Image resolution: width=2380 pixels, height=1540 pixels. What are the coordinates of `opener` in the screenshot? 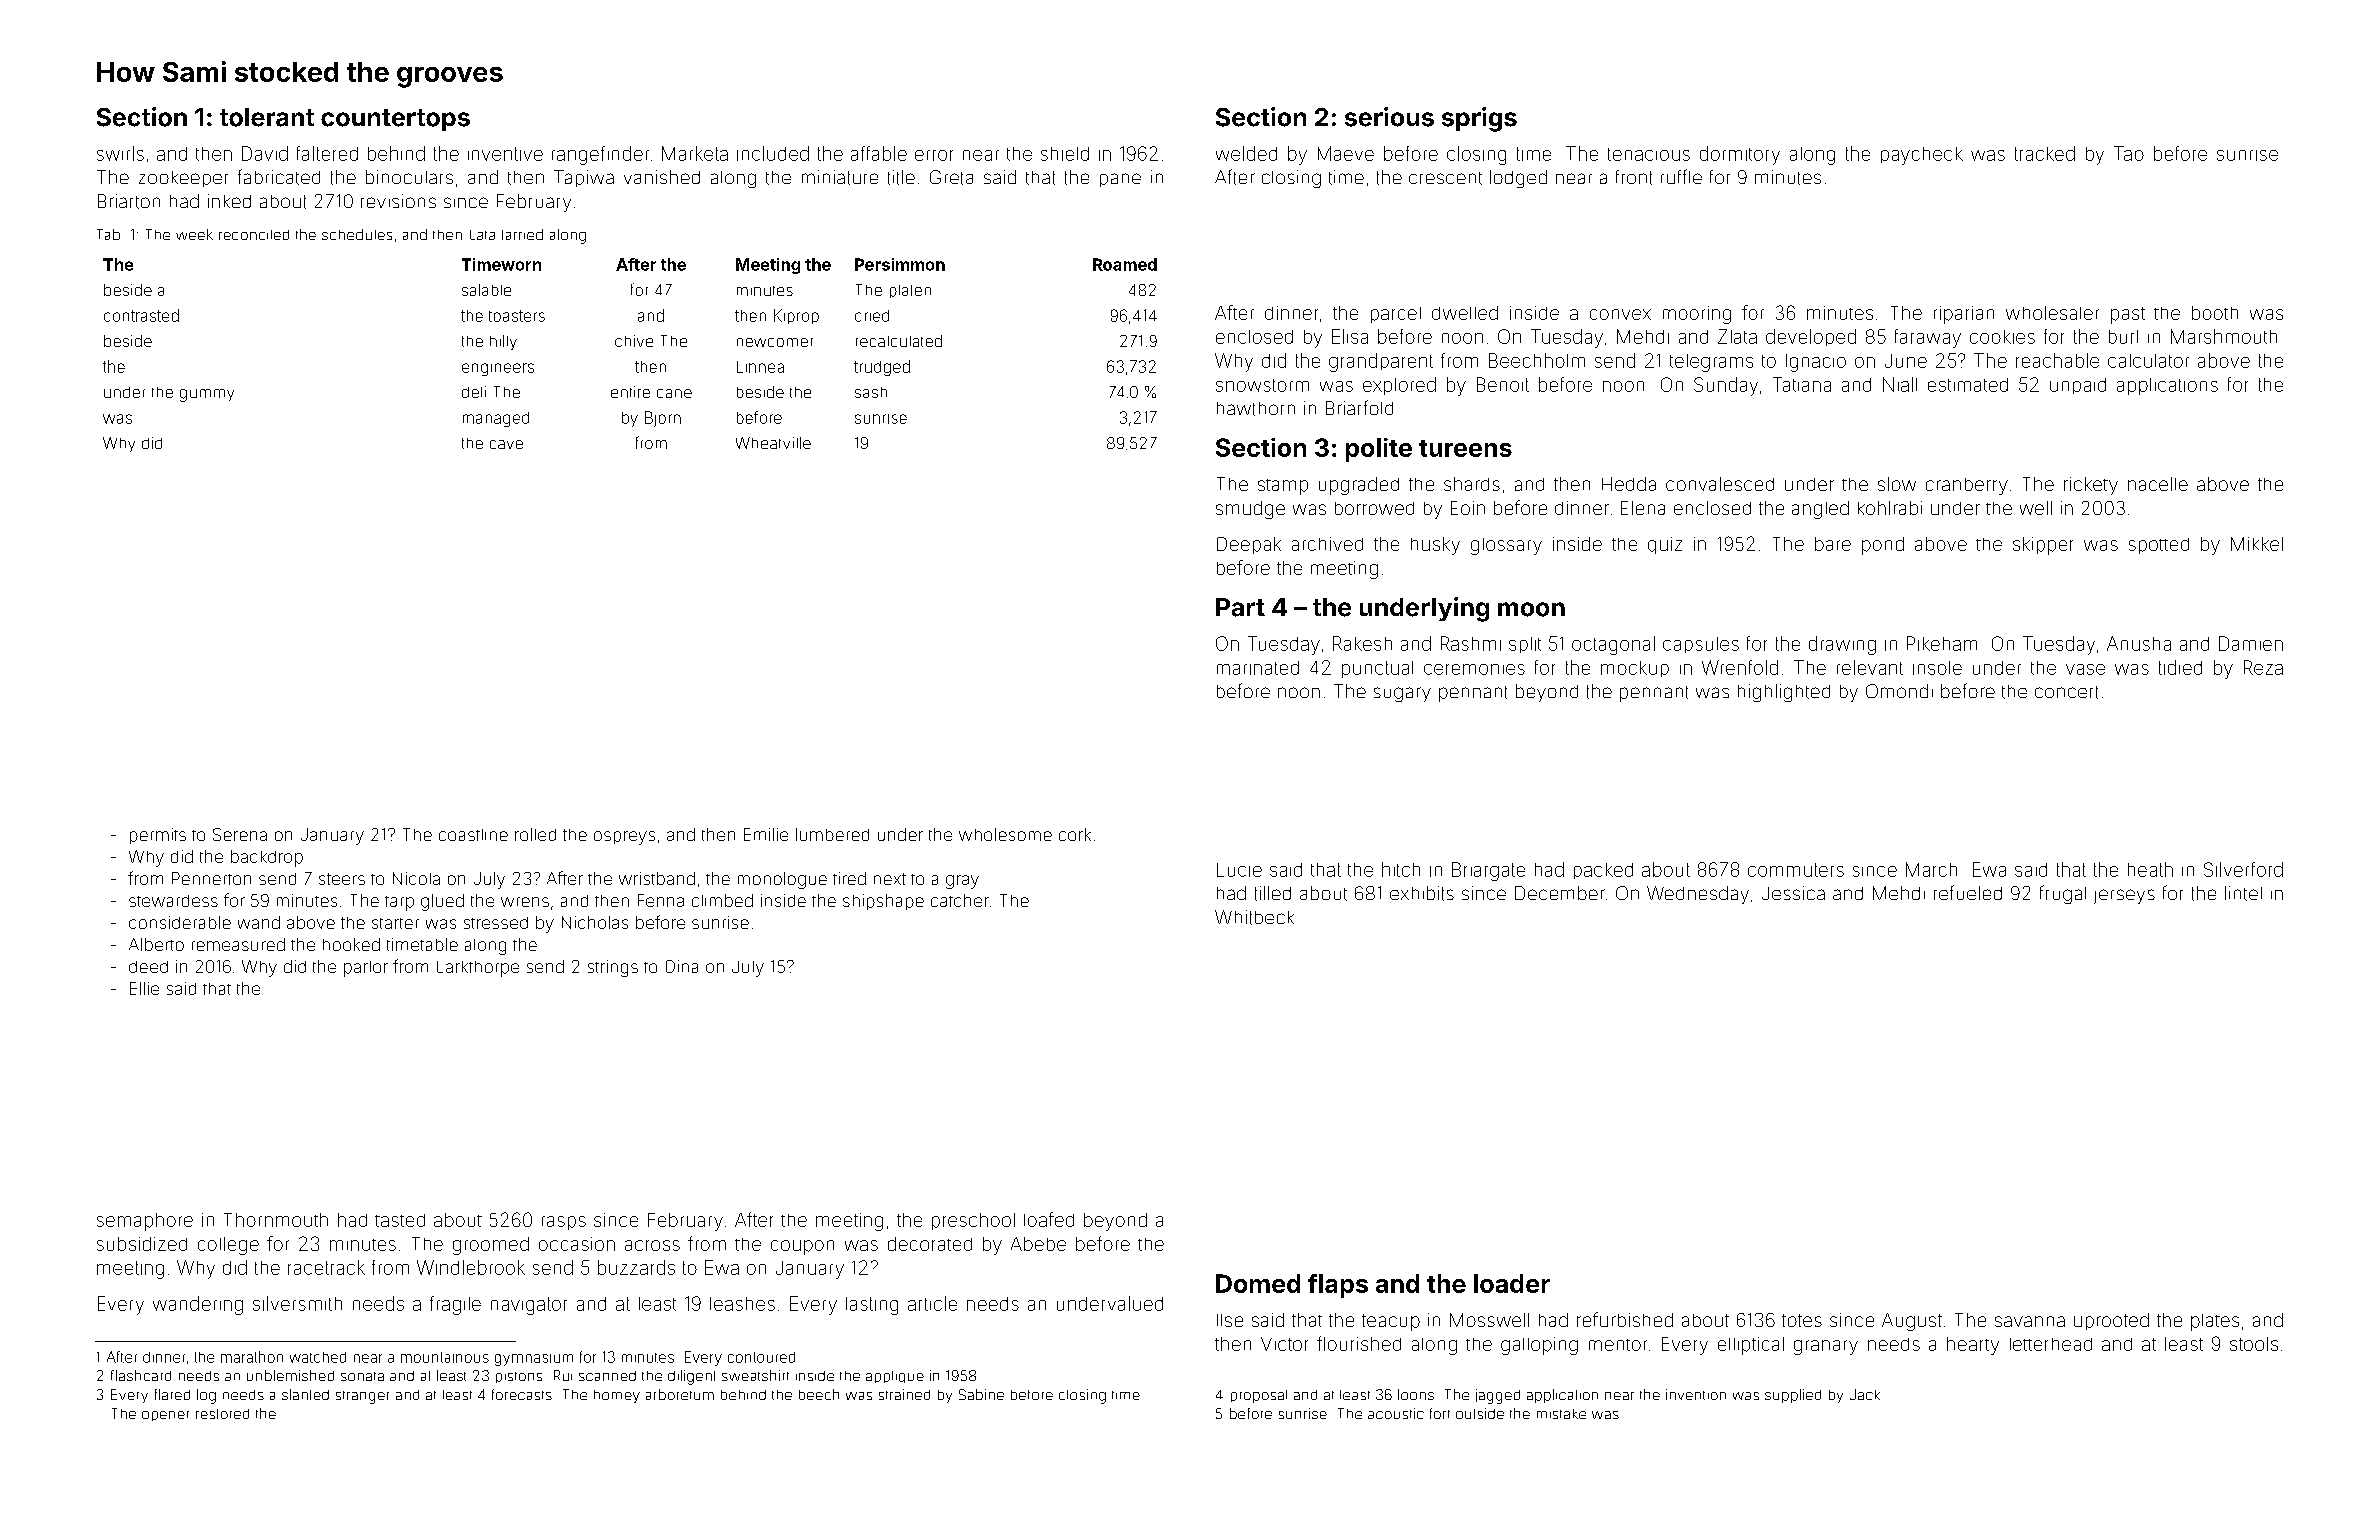 It's located at (165, 1416).
